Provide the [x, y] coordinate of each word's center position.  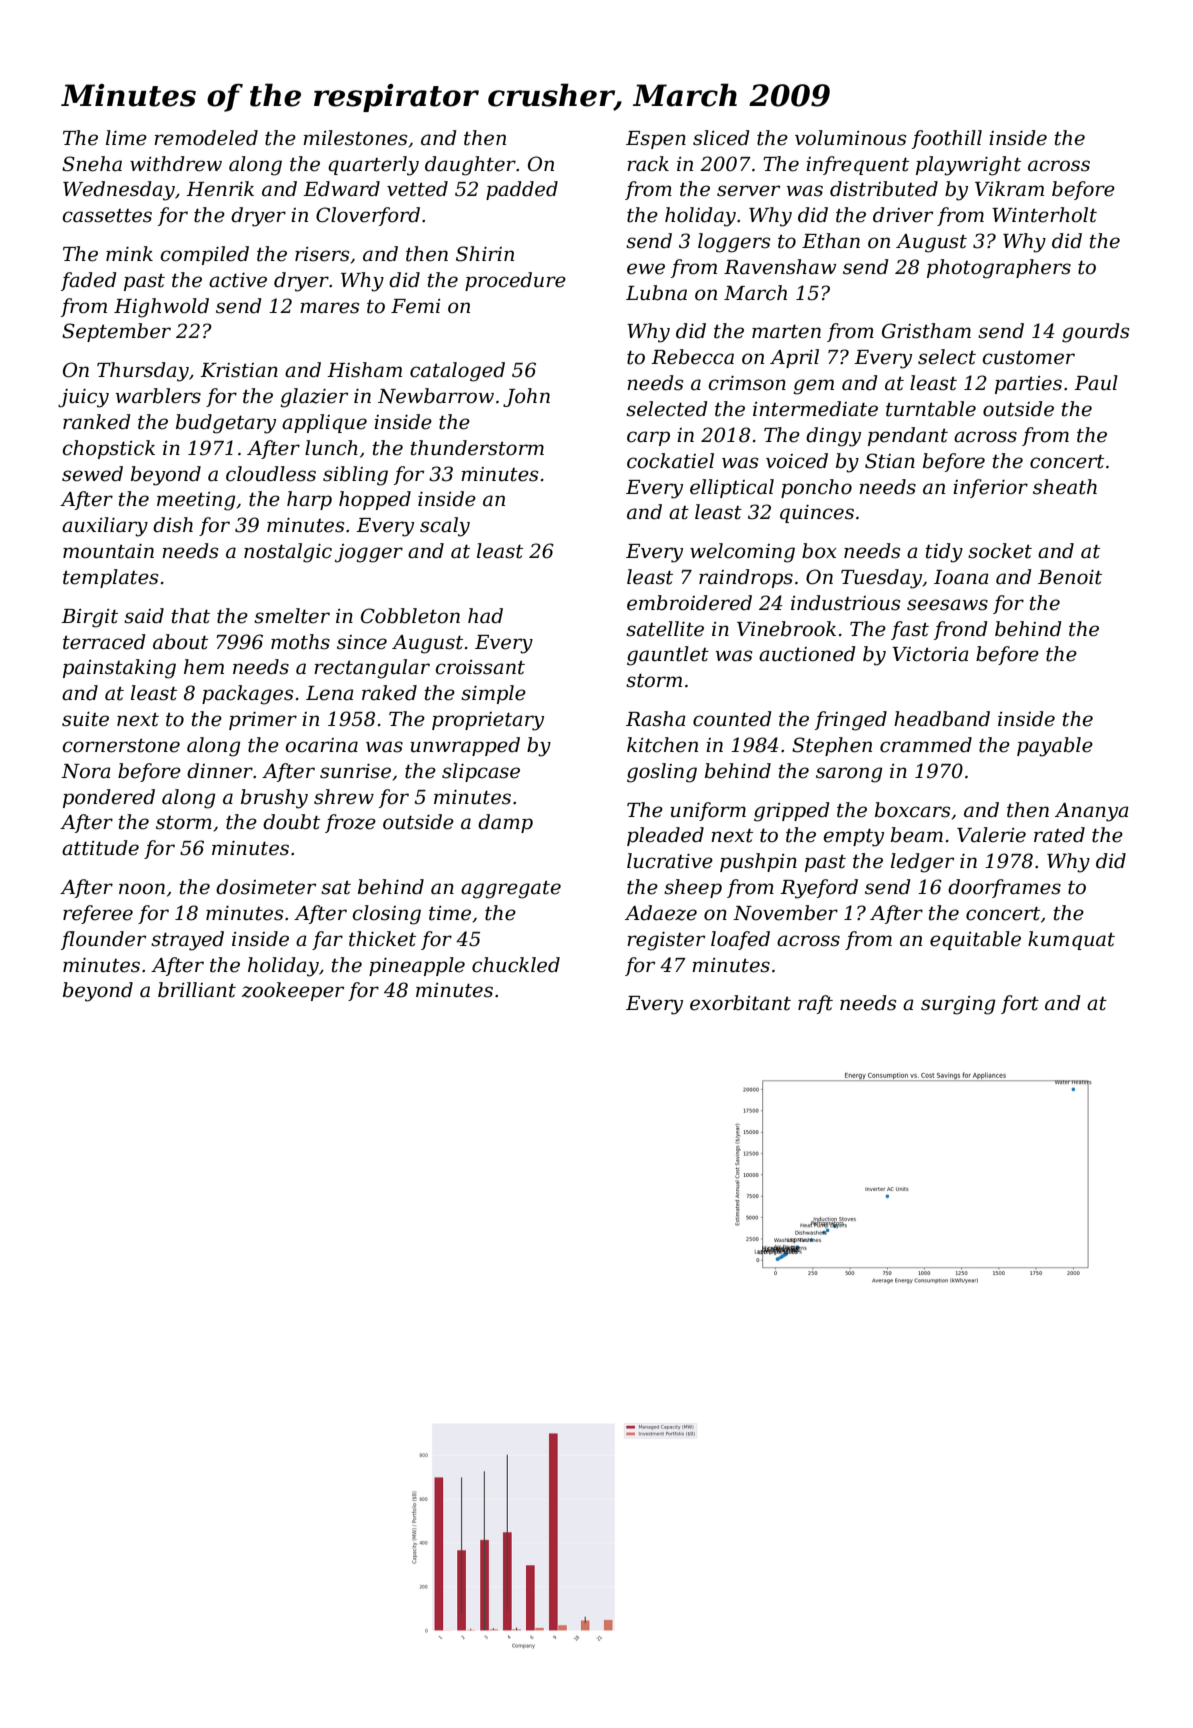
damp [505, 823]
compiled [204, 255]
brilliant [197, 990]
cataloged [457, 372]
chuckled [516, 965]
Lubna [656, 293]
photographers [999, 269]
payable [1055, 747]
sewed [92, 474]
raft [815, 1004]
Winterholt [1044, 215]
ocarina [321, 745]
